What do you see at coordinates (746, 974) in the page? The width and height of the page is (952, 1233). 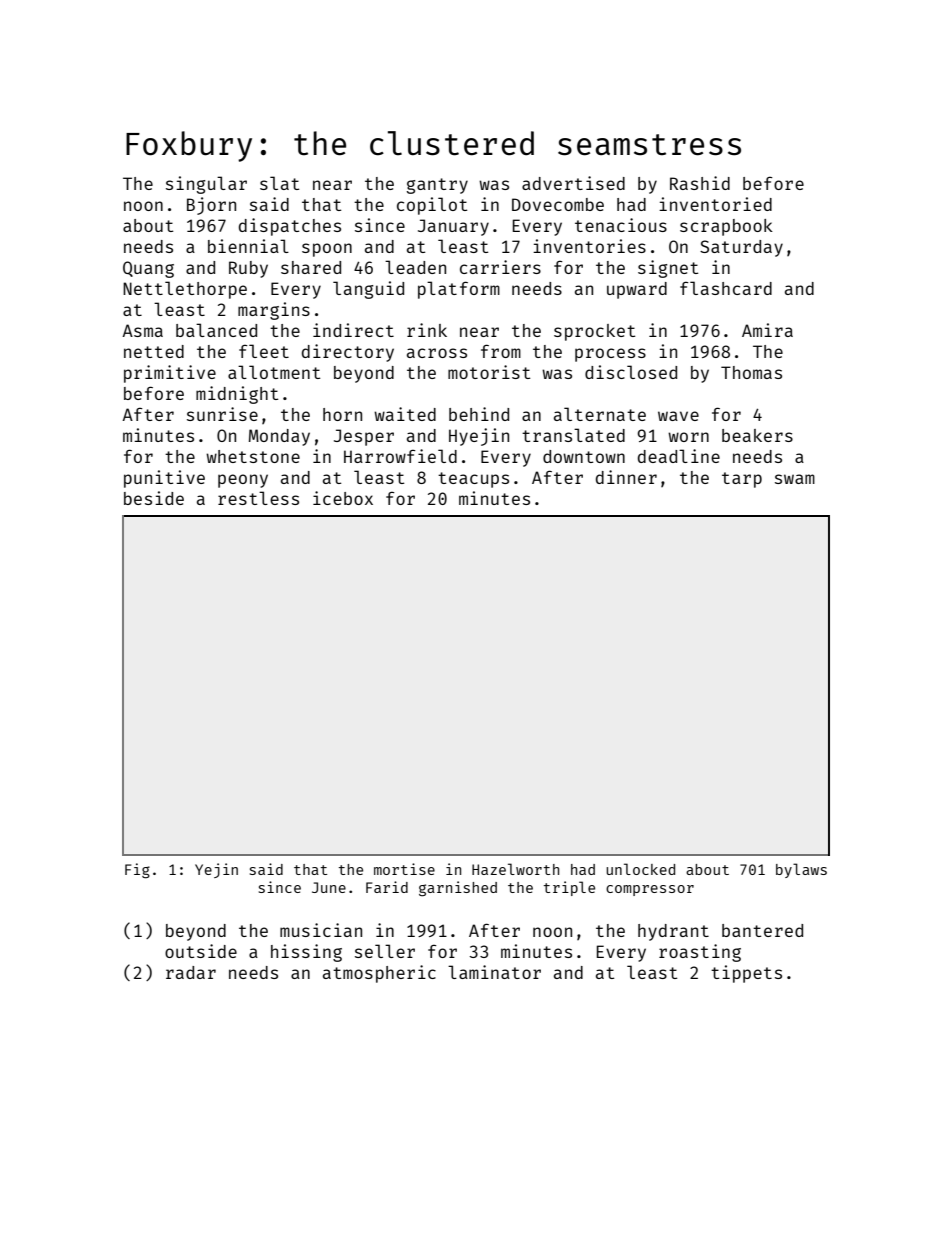 I see `tippets` at bounding box center [746, 974].
